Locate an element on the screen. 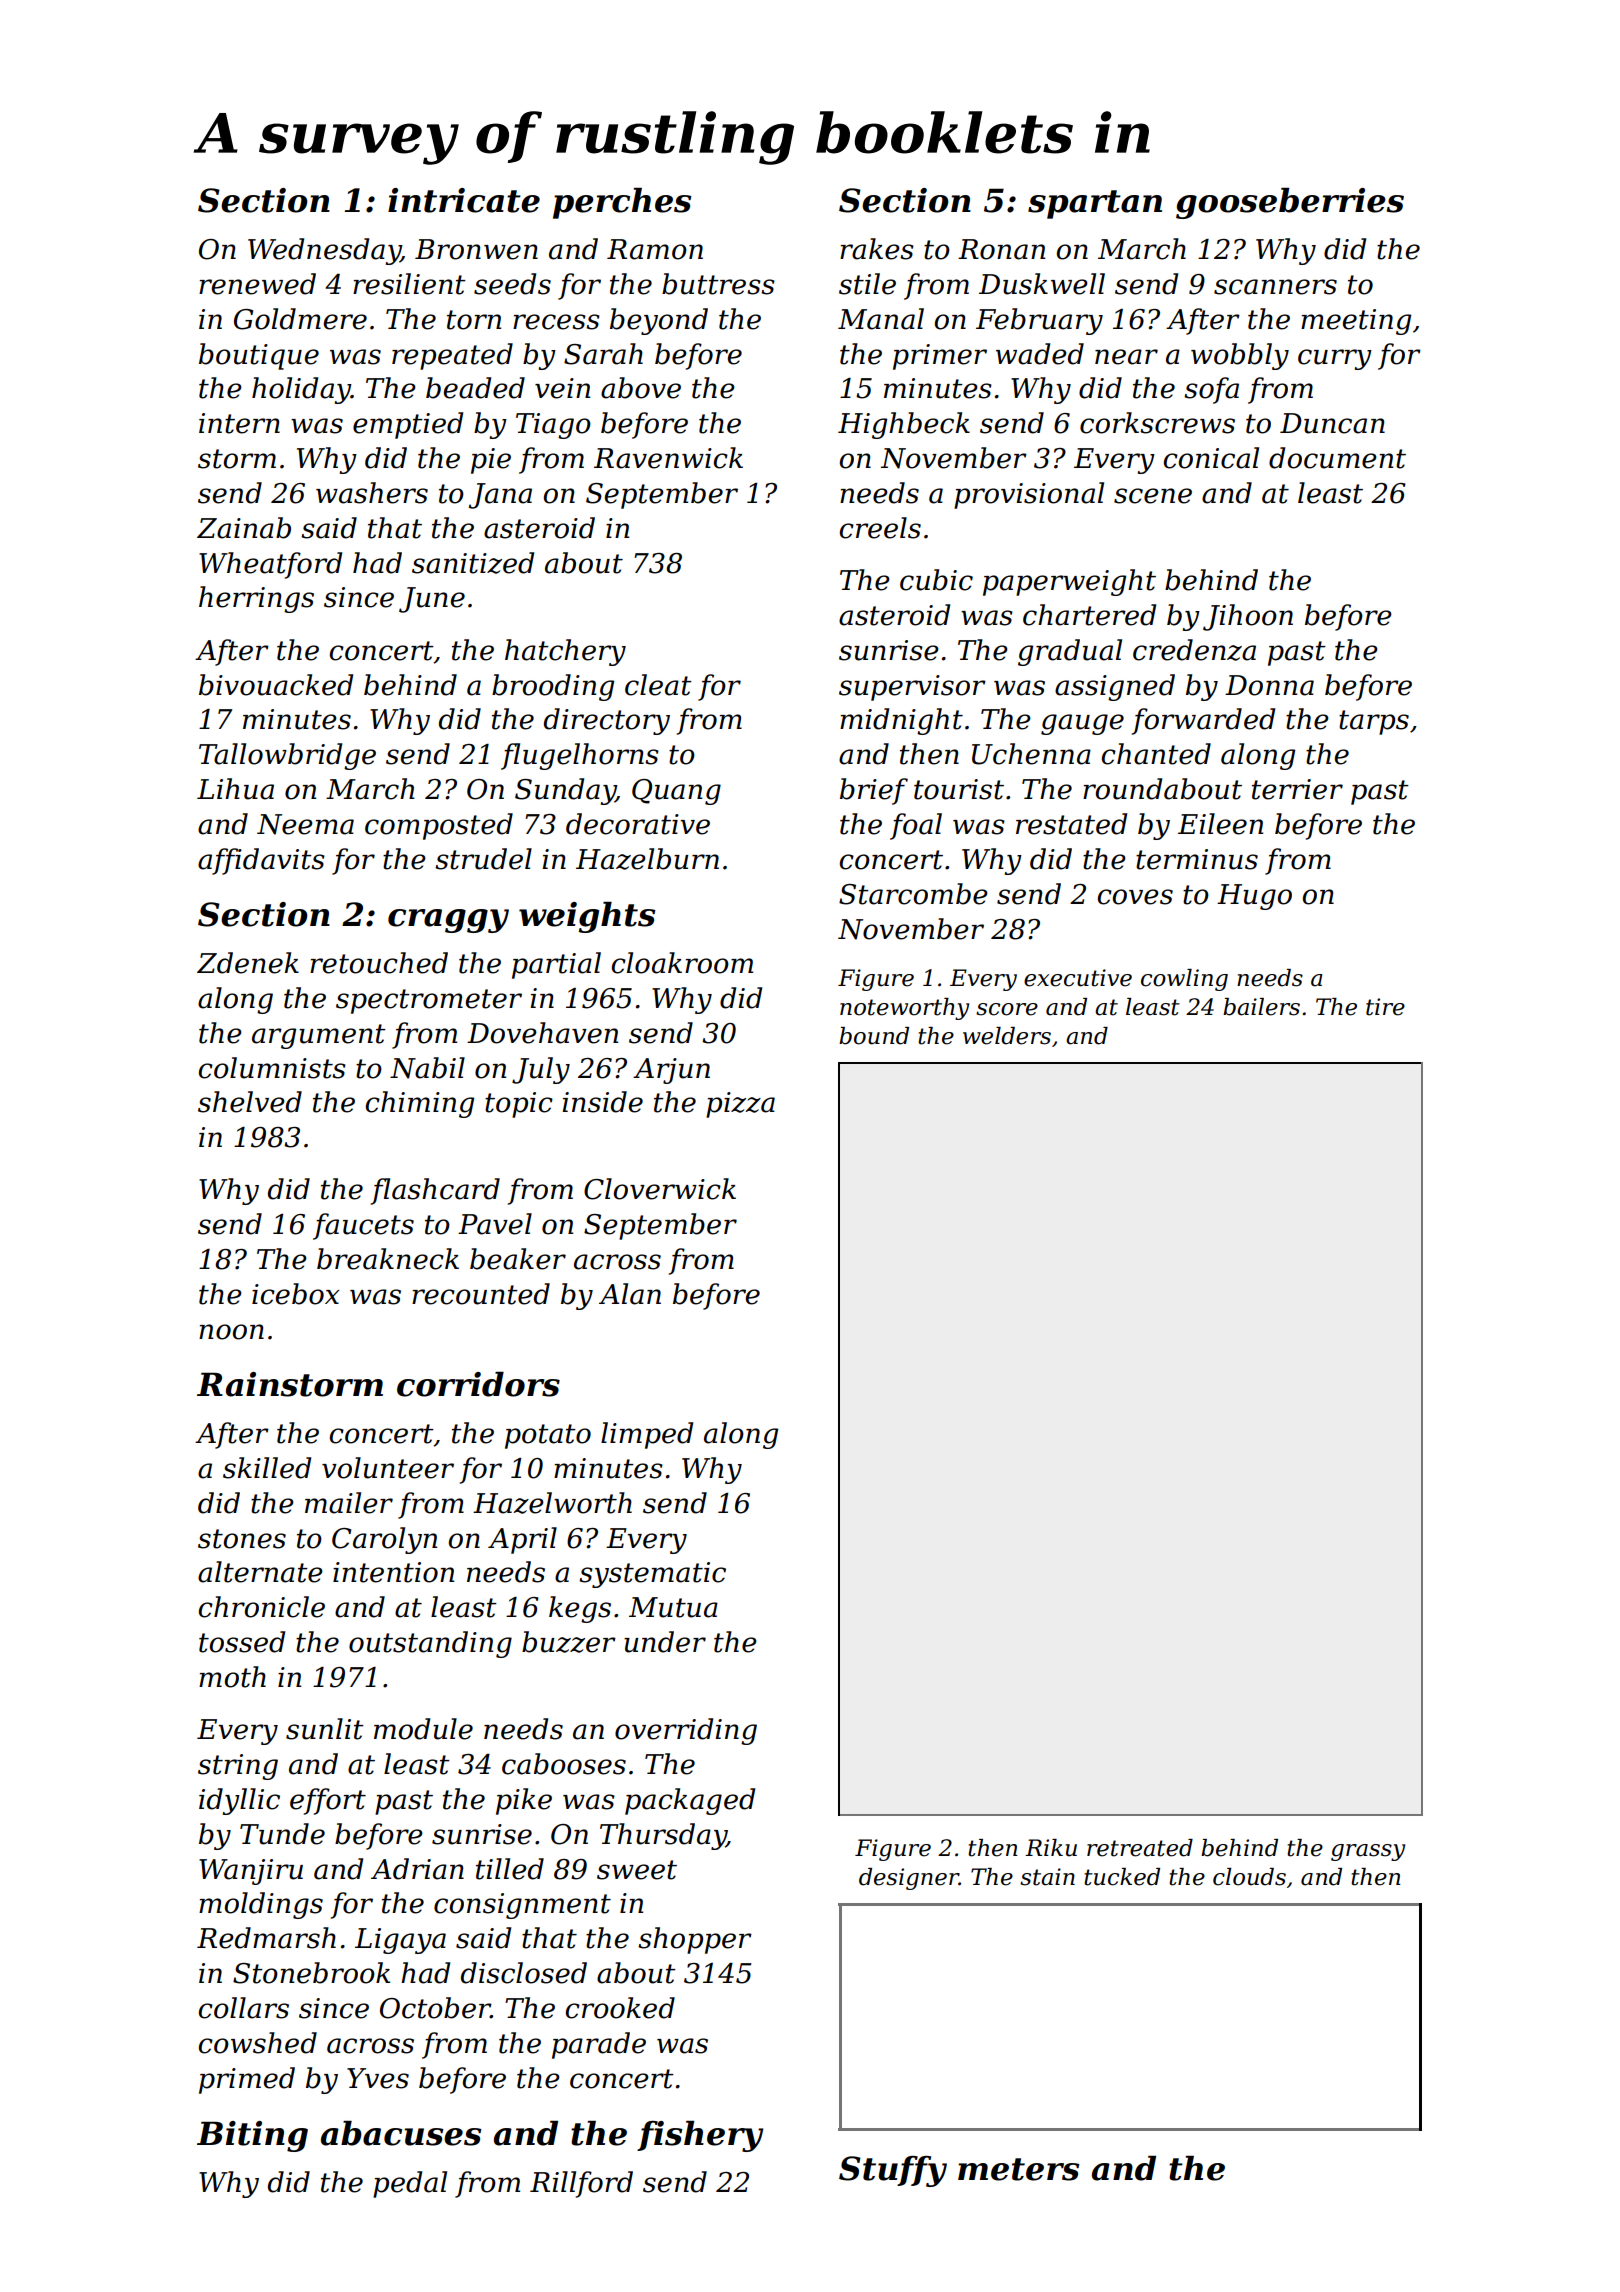 The width and height of the screenshot is (1620, 2292). Mutua is located at coordinates (673, 1607).
